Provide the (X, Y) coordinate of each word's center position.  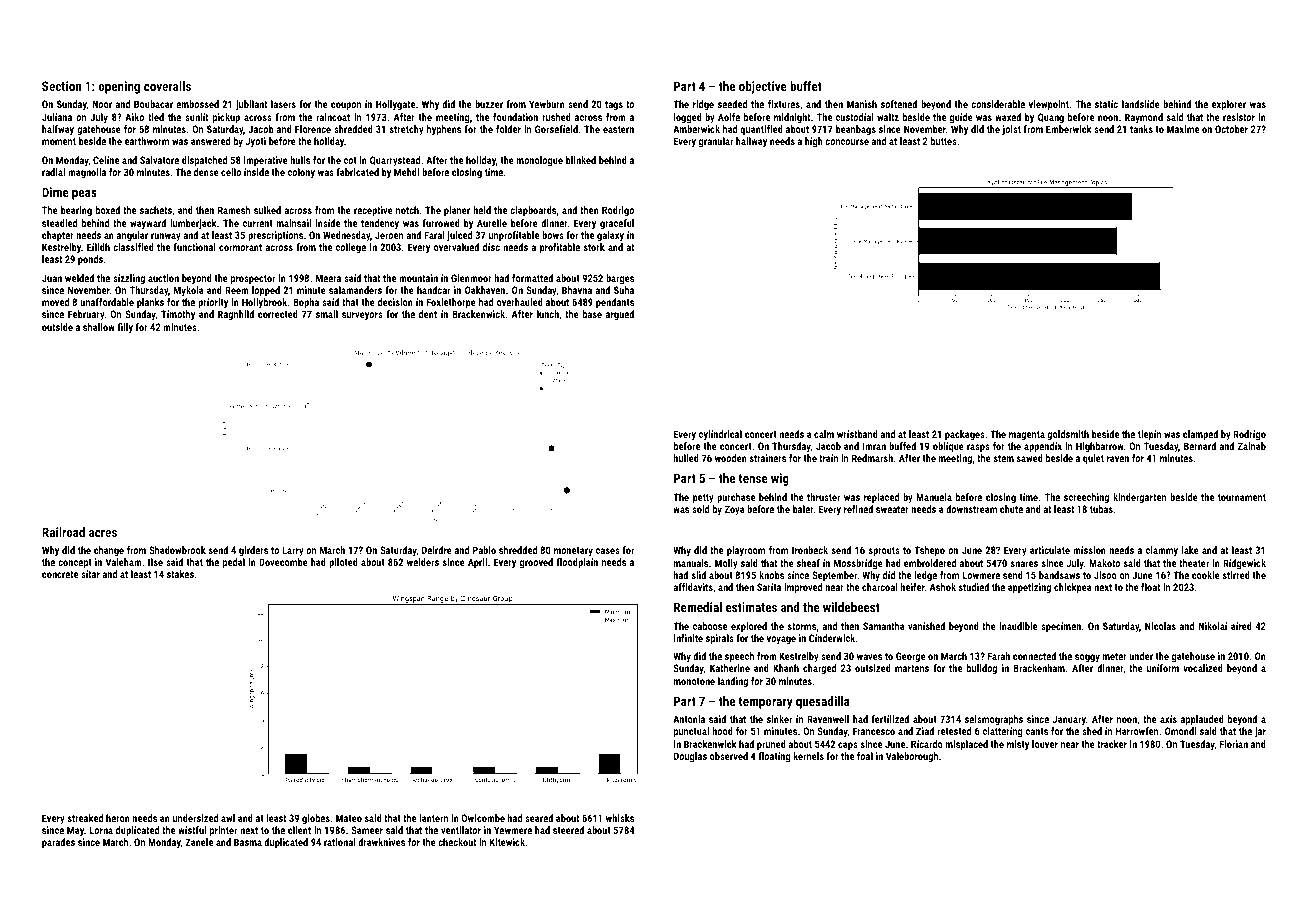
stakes (180, 574)
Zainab (1252, 446)
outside (57, 327)
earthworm (147, 141)
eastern (618, 129)
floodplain (577, 563)
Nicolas (1160, 626)
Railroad (63, 532)
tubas (1101, 509)
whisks (620, 818)
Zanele (199, 842)
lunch (548, 314)
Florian (1234, 744)
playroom (746, 551)
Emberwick (1069, 129)
